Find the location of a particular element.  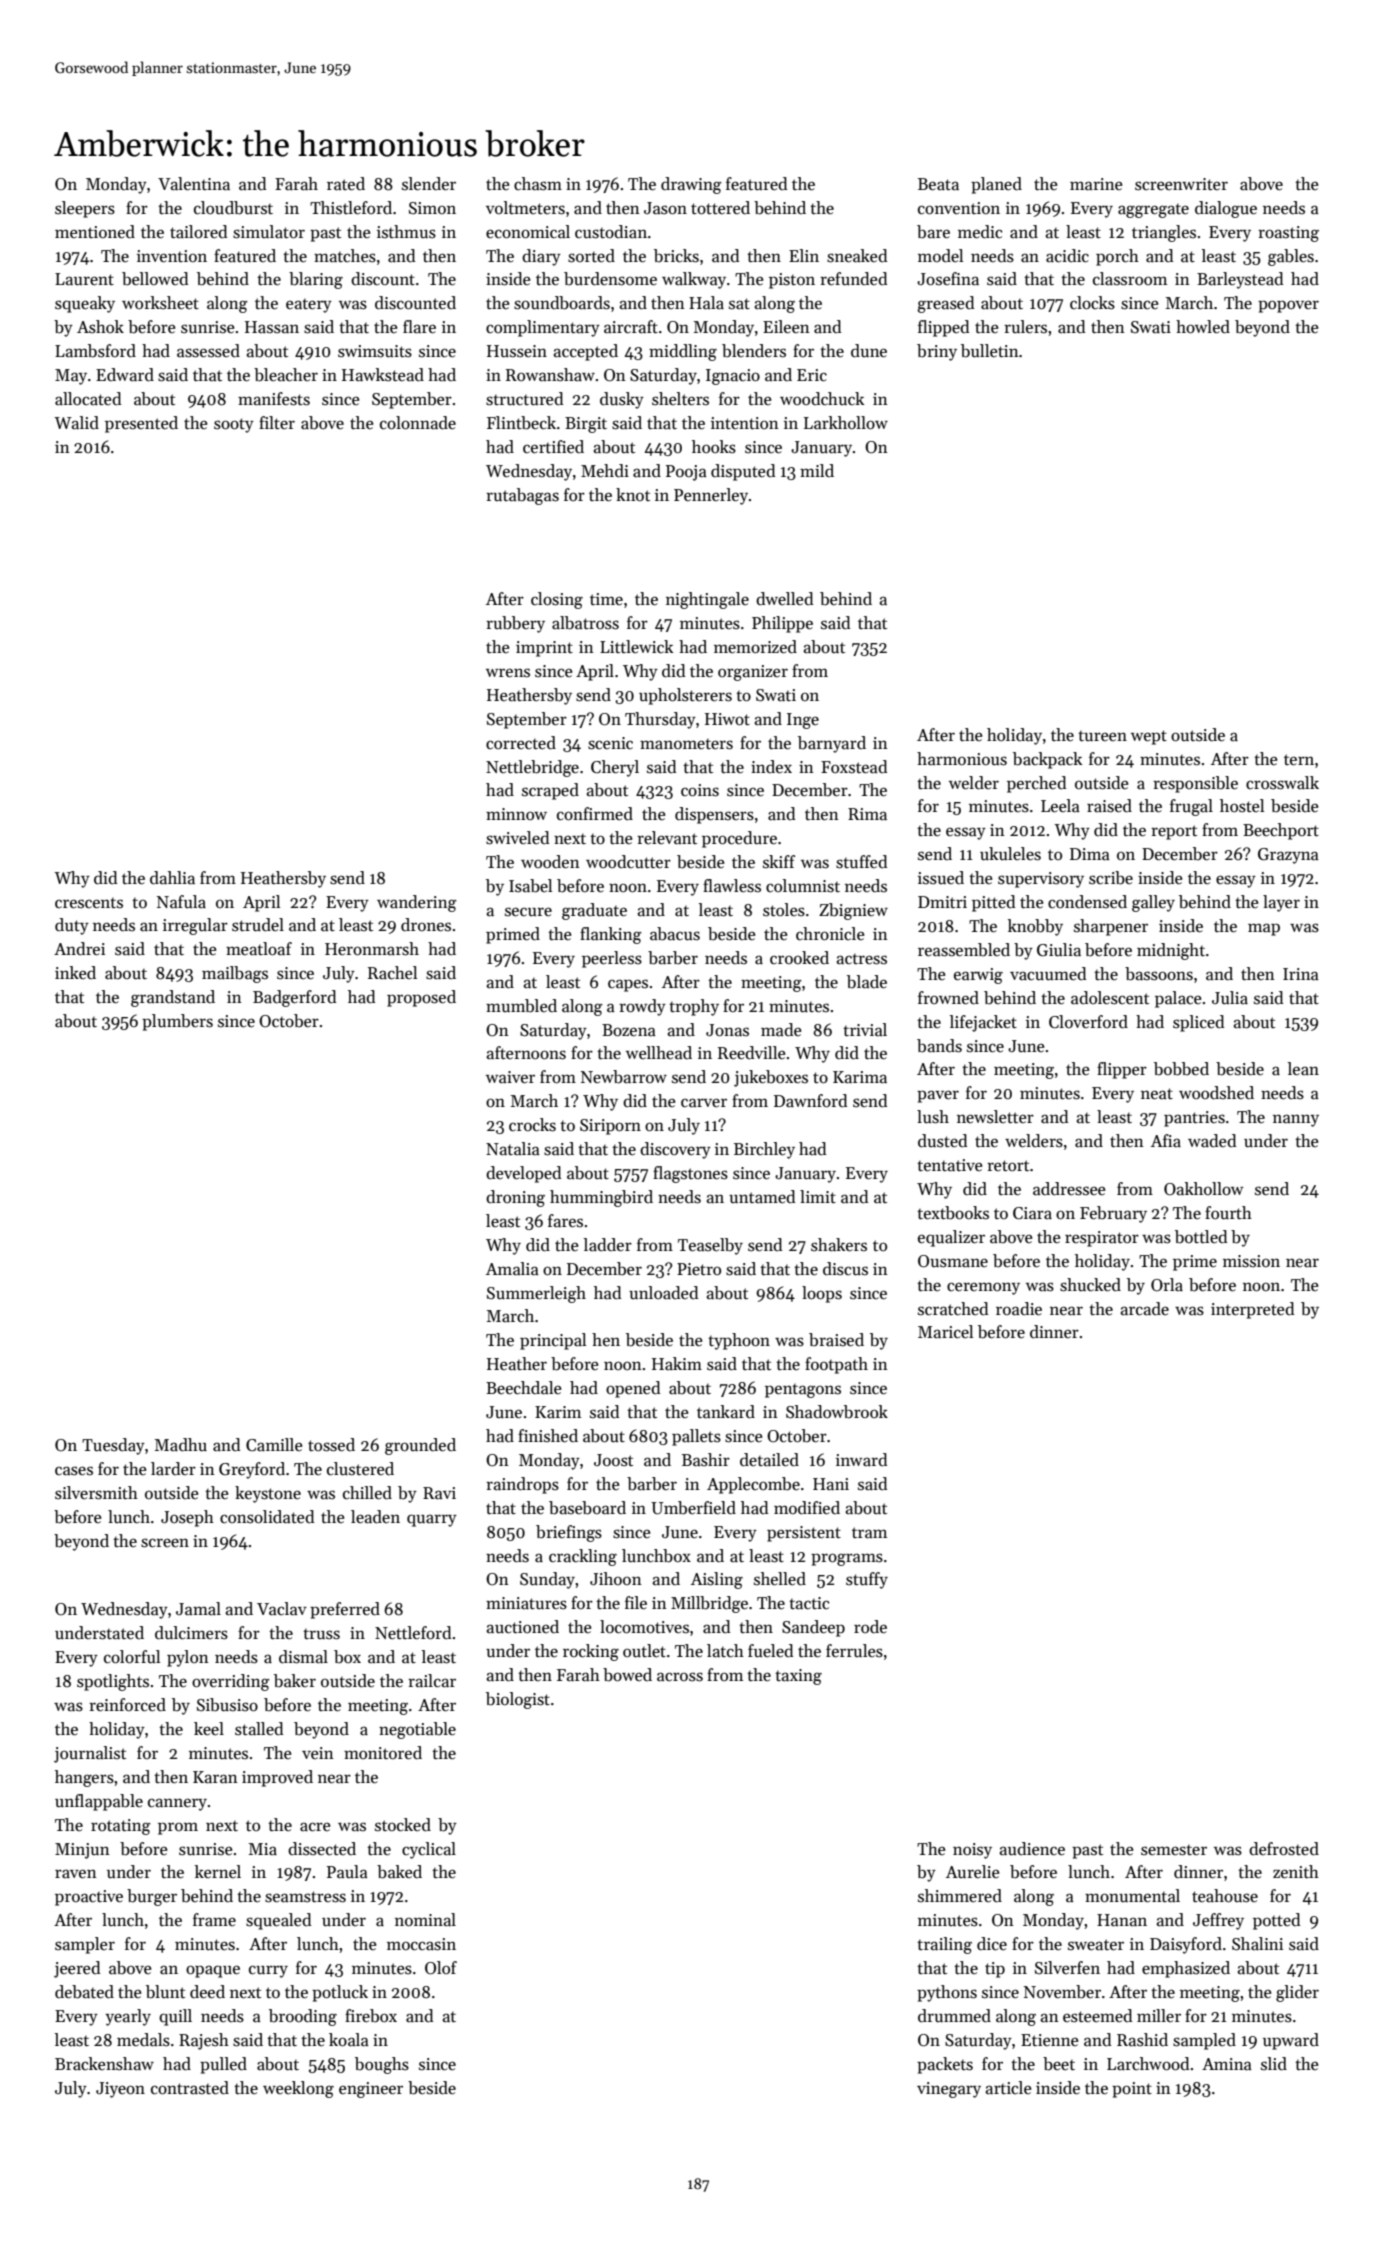

rocking is located at coordinates (591, 1652).
